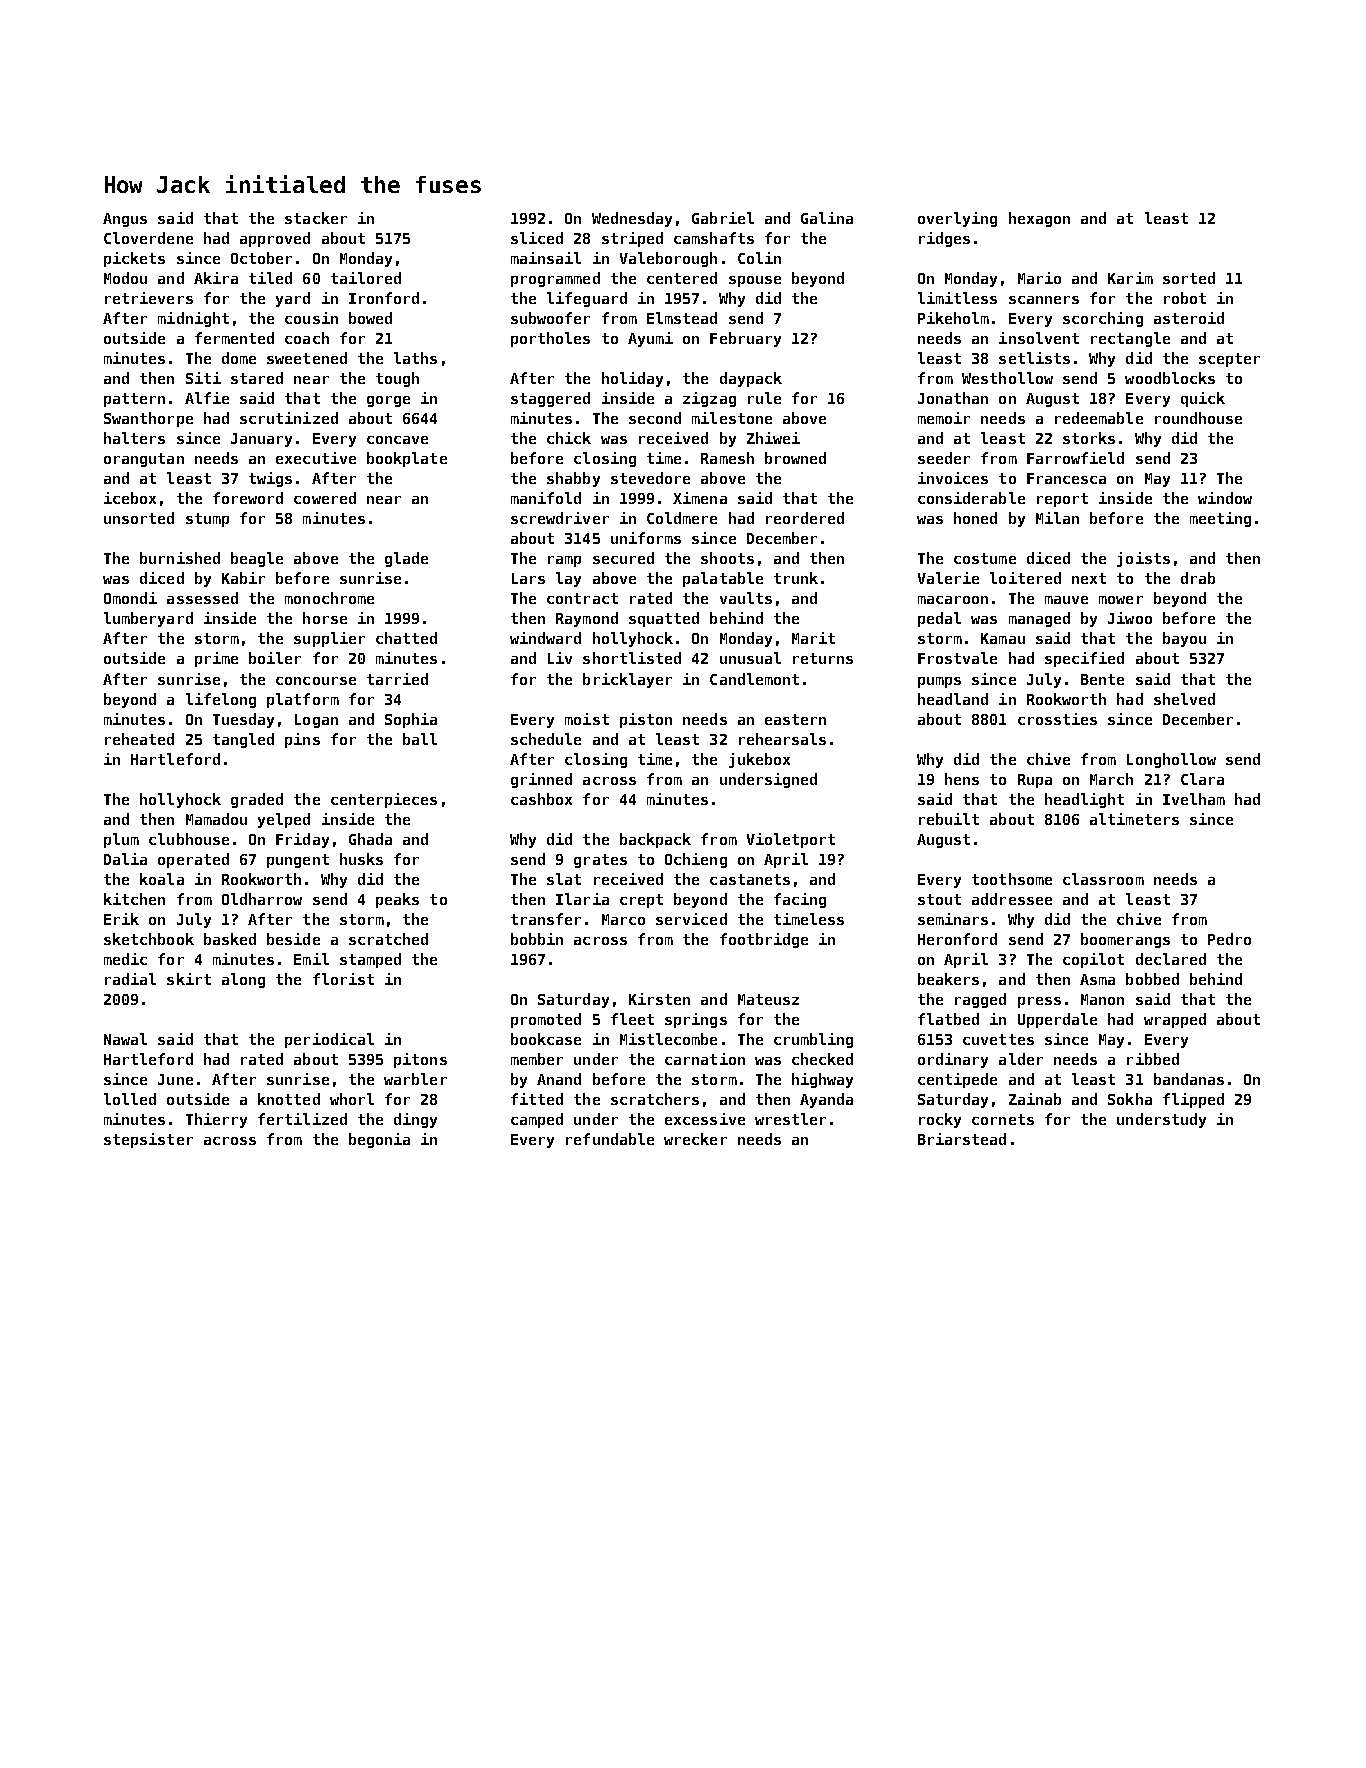 This screenshot has height=1768, width=1366. I want to click on loitered, so click(1025, 578).
